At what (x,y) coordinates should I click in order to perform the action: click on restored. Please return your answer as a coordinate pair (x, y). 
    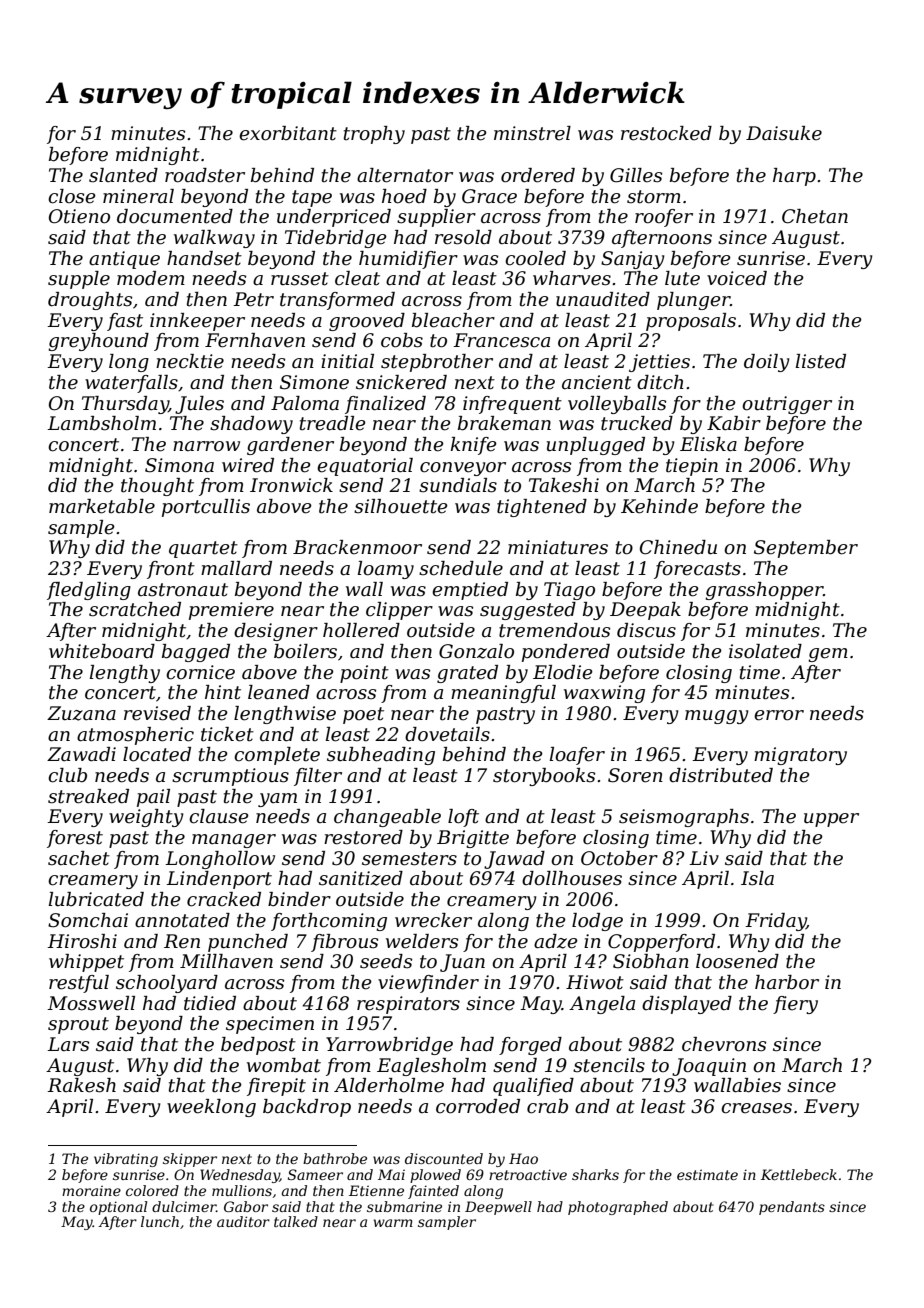
    Looking at the image, I should click on (363, 837).
